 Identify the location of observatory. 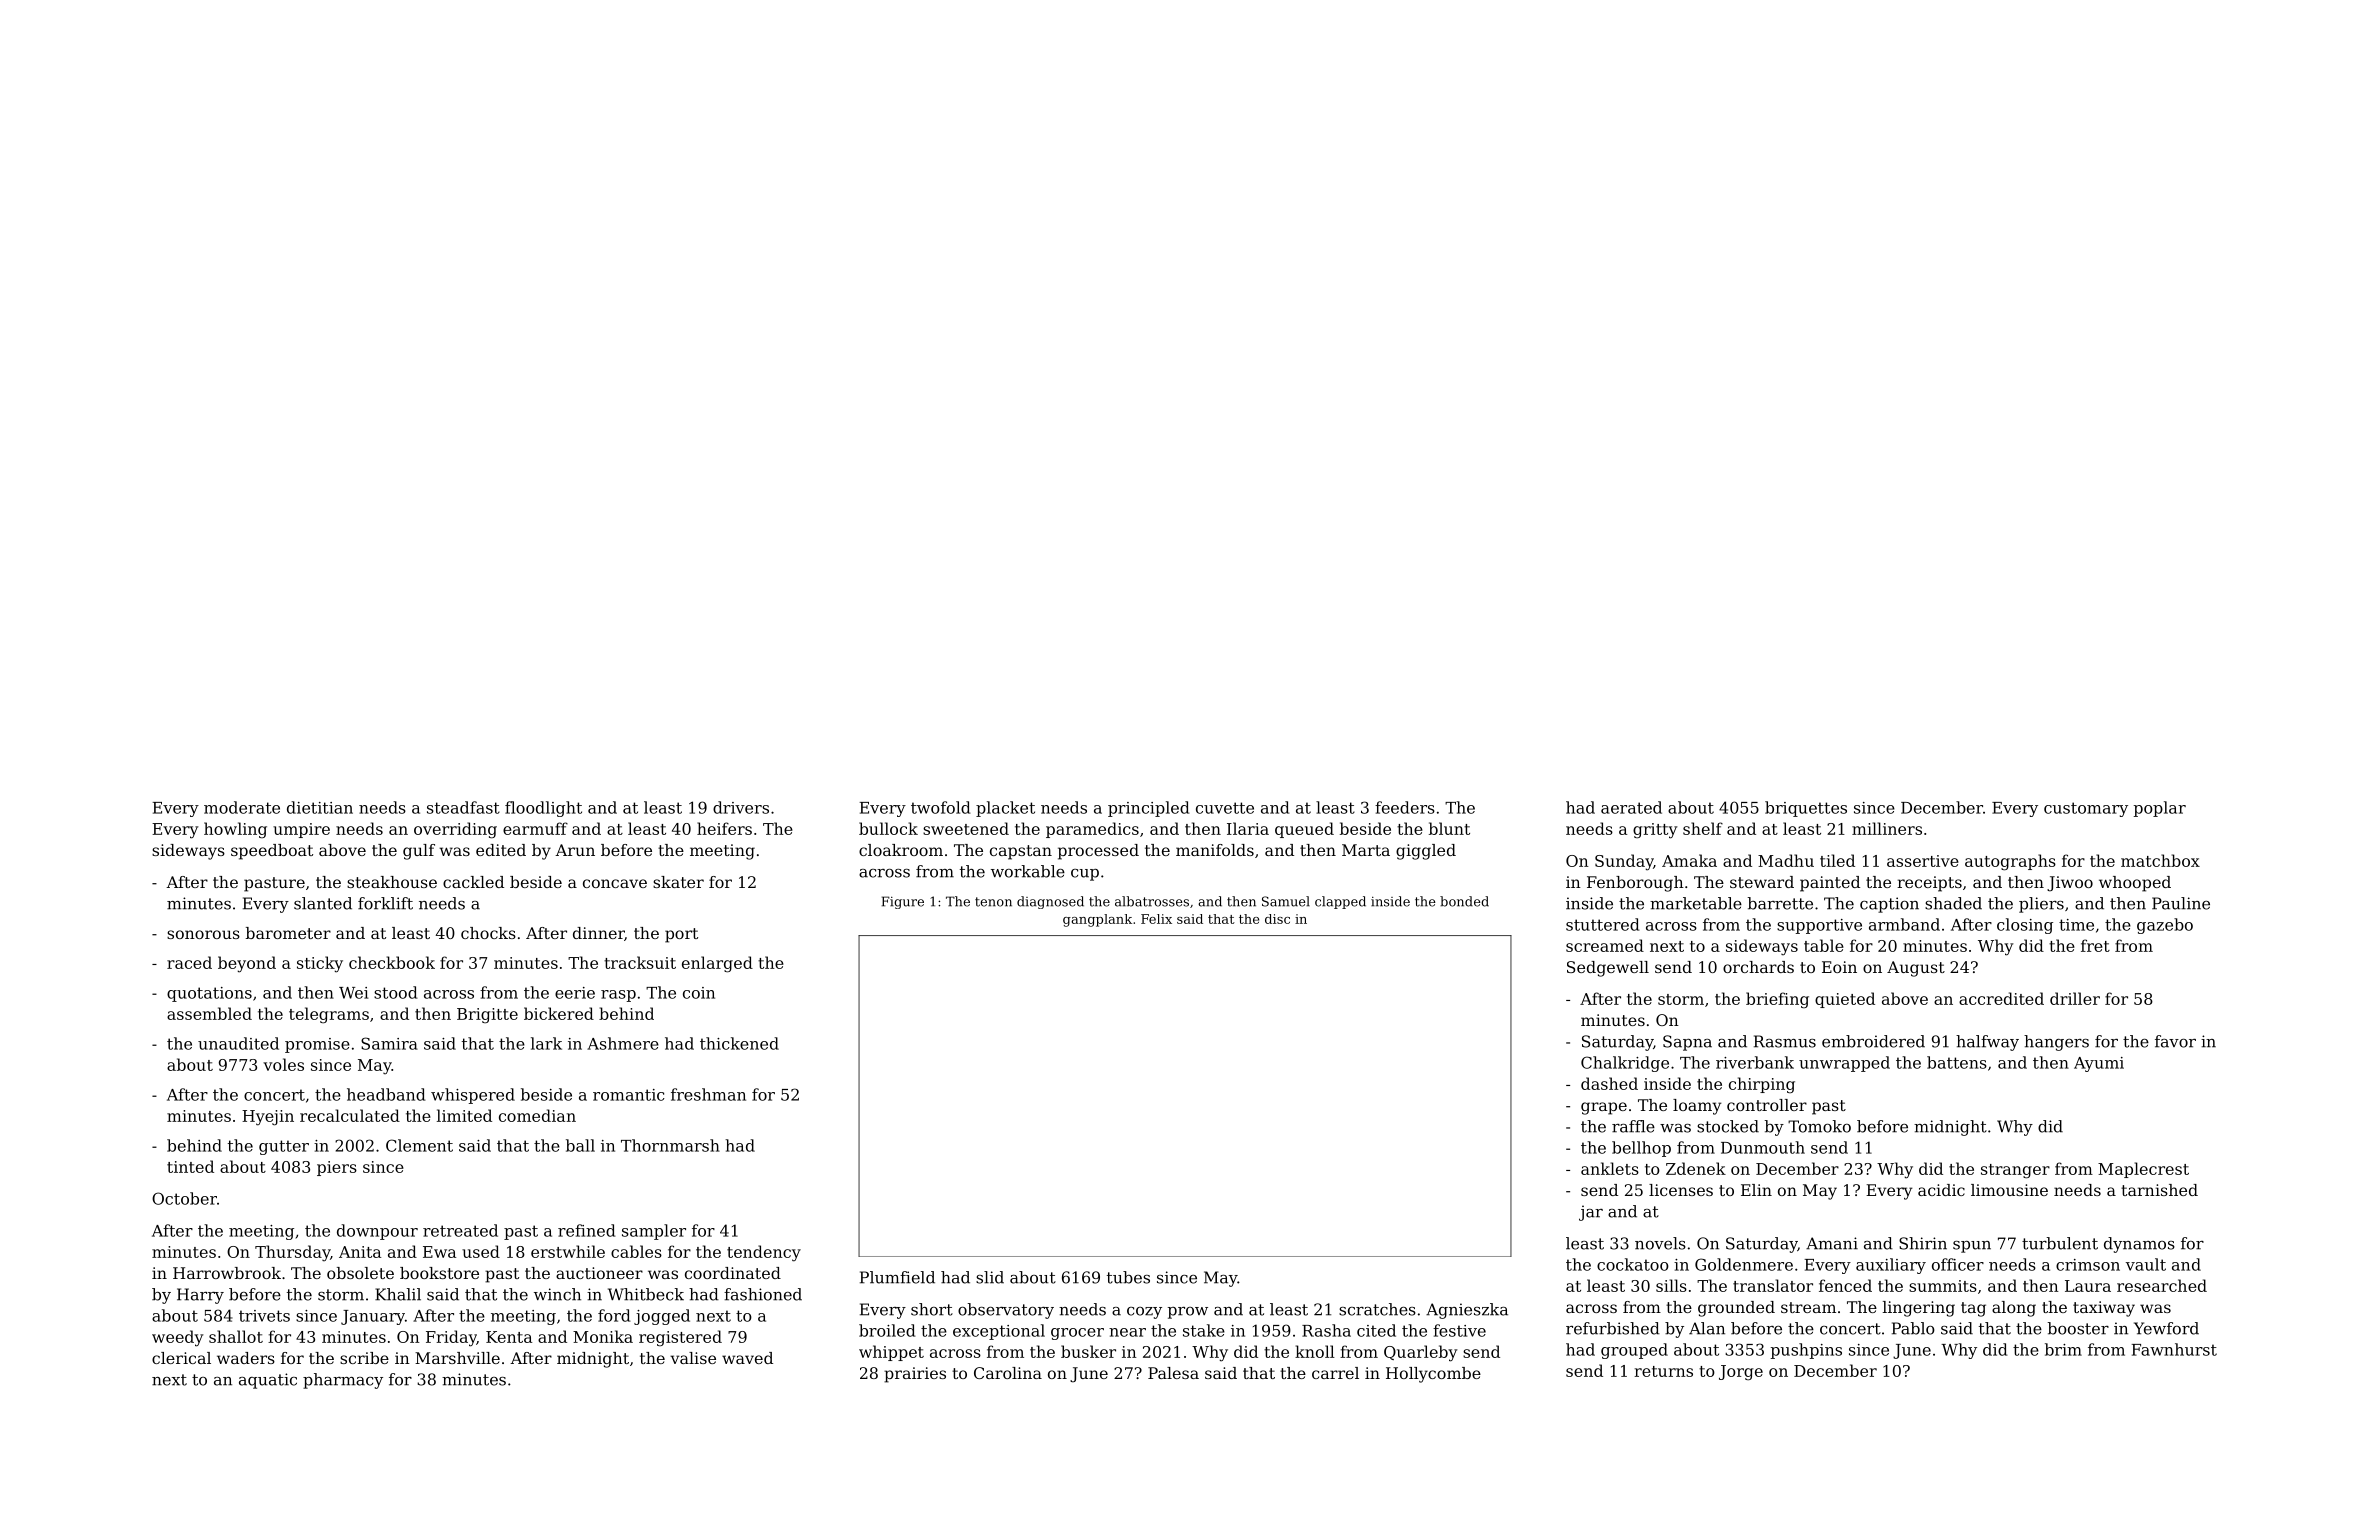
(1006, 1311).
